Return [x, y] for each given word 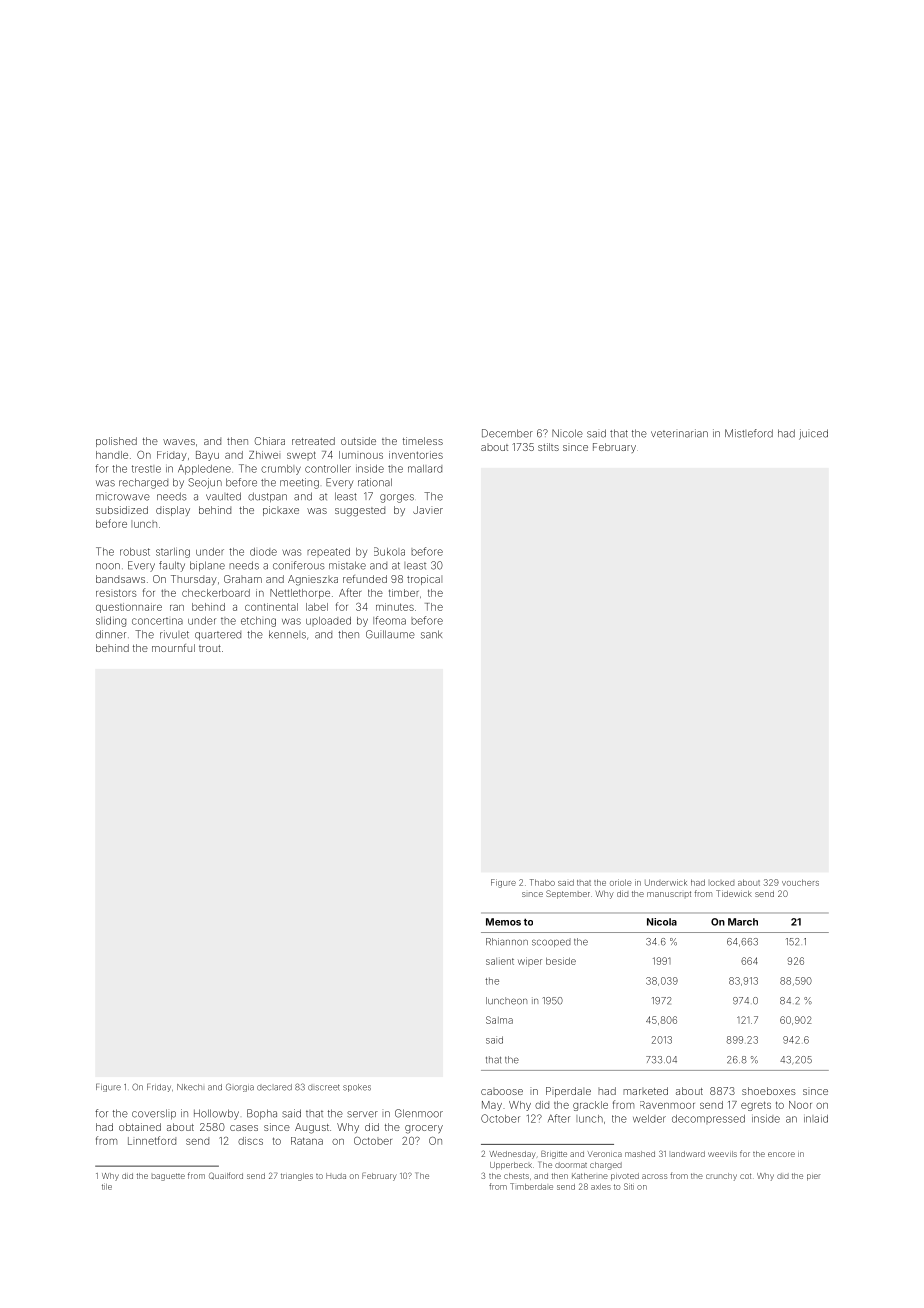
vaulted [223, 496]
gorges [397, 498]
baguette [168, 1177]
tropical [424, 580]
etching [258, 622]
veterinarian [679, 433]
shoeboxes [769, 1091]
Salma [499, 1020]
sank [431, 634]
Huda [336, 1176]
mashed [640, 1154]
